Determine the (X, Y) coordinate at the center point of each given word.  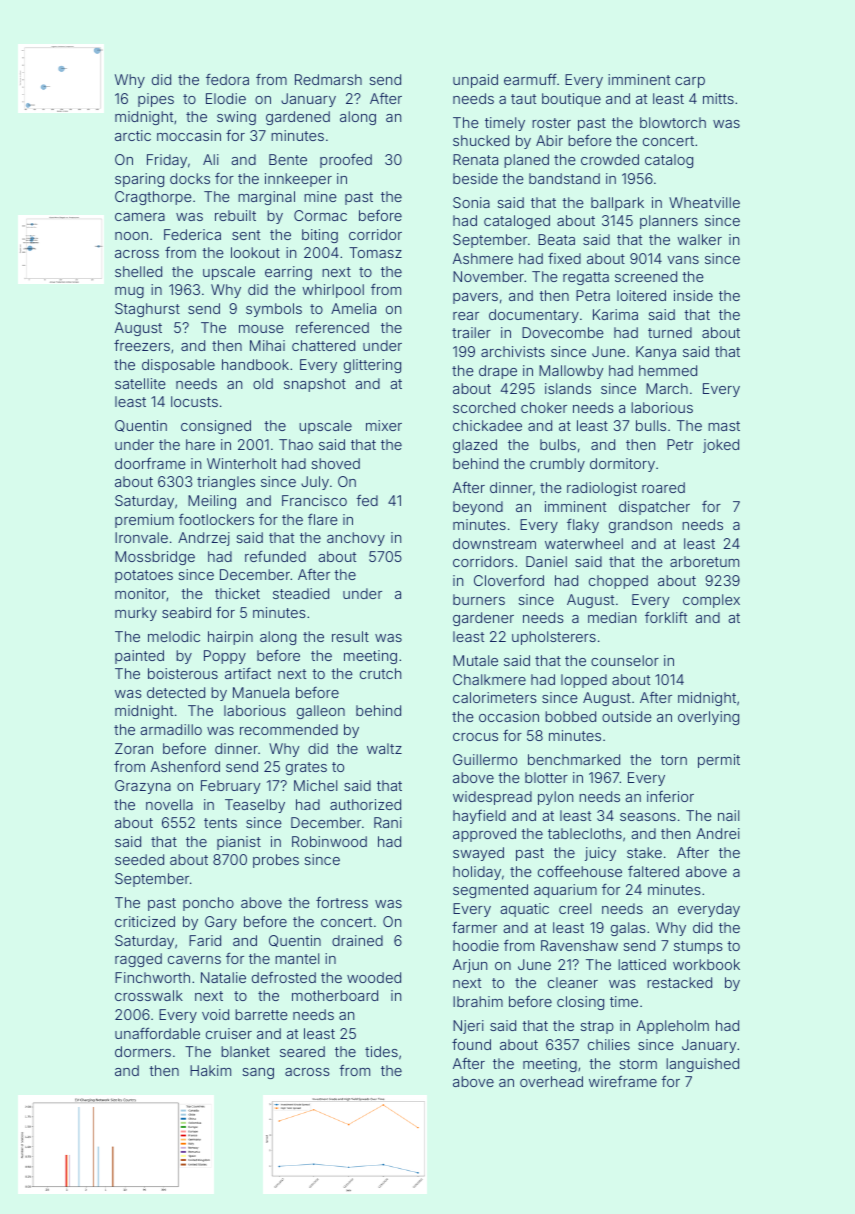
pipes (156, 100)
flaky (583, 525)
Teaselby (255, 806)
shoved (335, 463)
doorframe (150, 463)
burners (479, 599)
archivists (513, 351)
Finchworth (152, 977)
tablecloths (585, 833)
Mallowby (571, 372)
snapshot (315, 385)
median (612, 617)
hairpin (230, 638)
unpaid (475, 81)
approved (484, 835)
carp (690, 82)
